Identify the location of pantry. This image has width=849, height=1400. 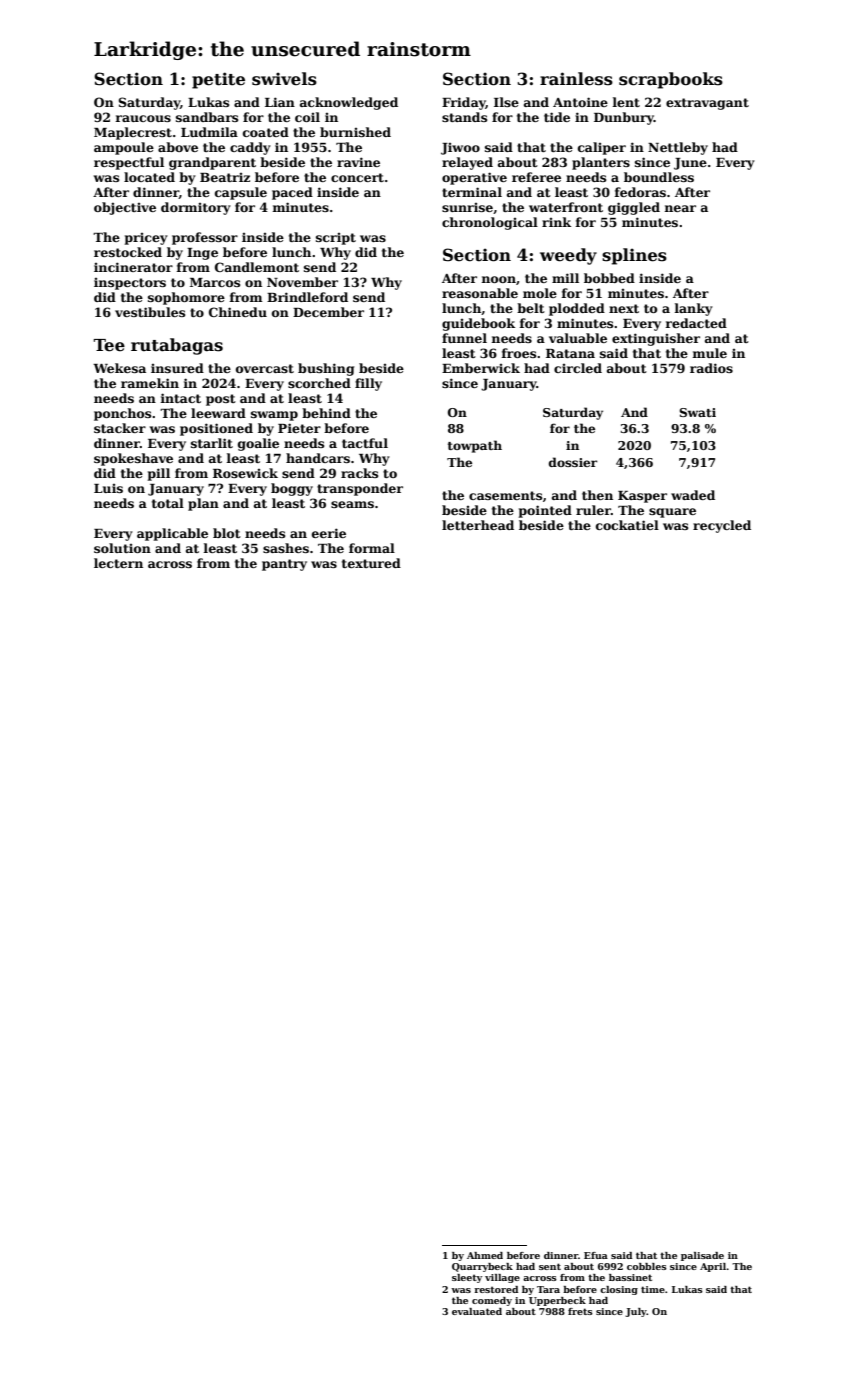
(284, 565).
